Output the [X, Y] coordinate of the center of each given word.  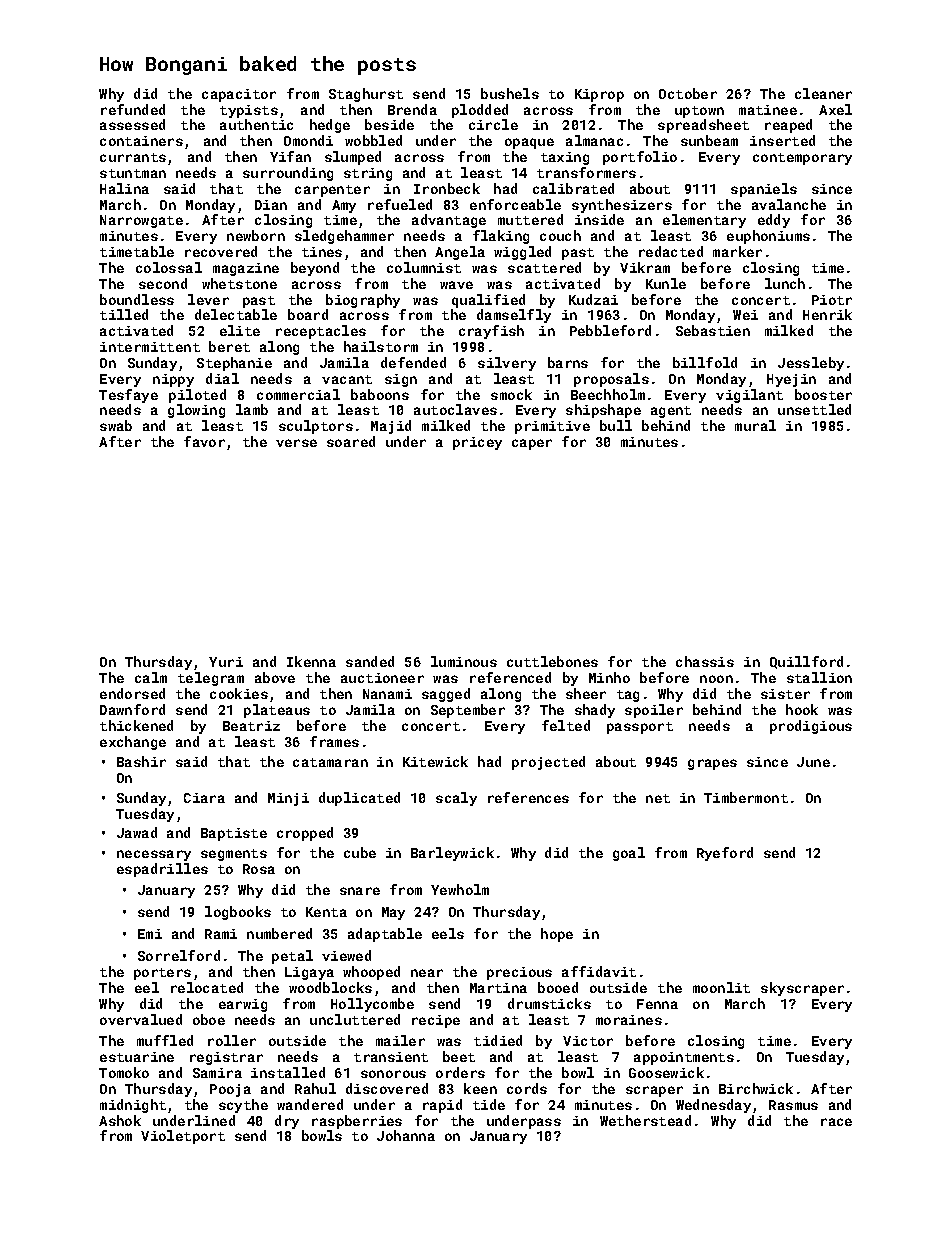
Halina [124, 188]
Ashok [120, 1120]
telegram [211, 679]
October [688, 93]
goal [629, 854]
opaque [529, 143]
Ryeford [725, 854]
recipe [436, 1021]
